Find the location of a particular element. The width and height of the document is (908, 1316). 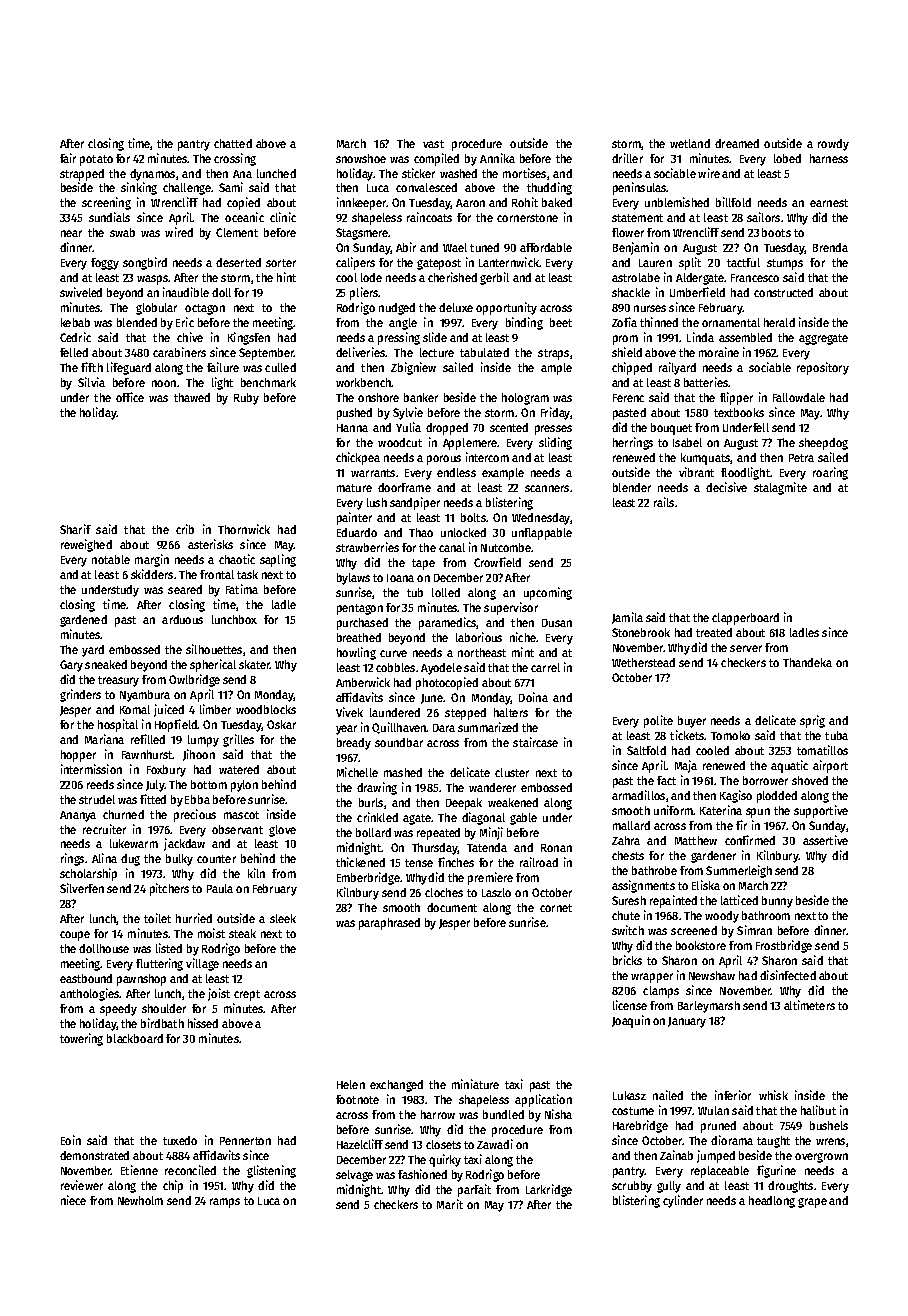

counter is located at coordinates (216, 859).
